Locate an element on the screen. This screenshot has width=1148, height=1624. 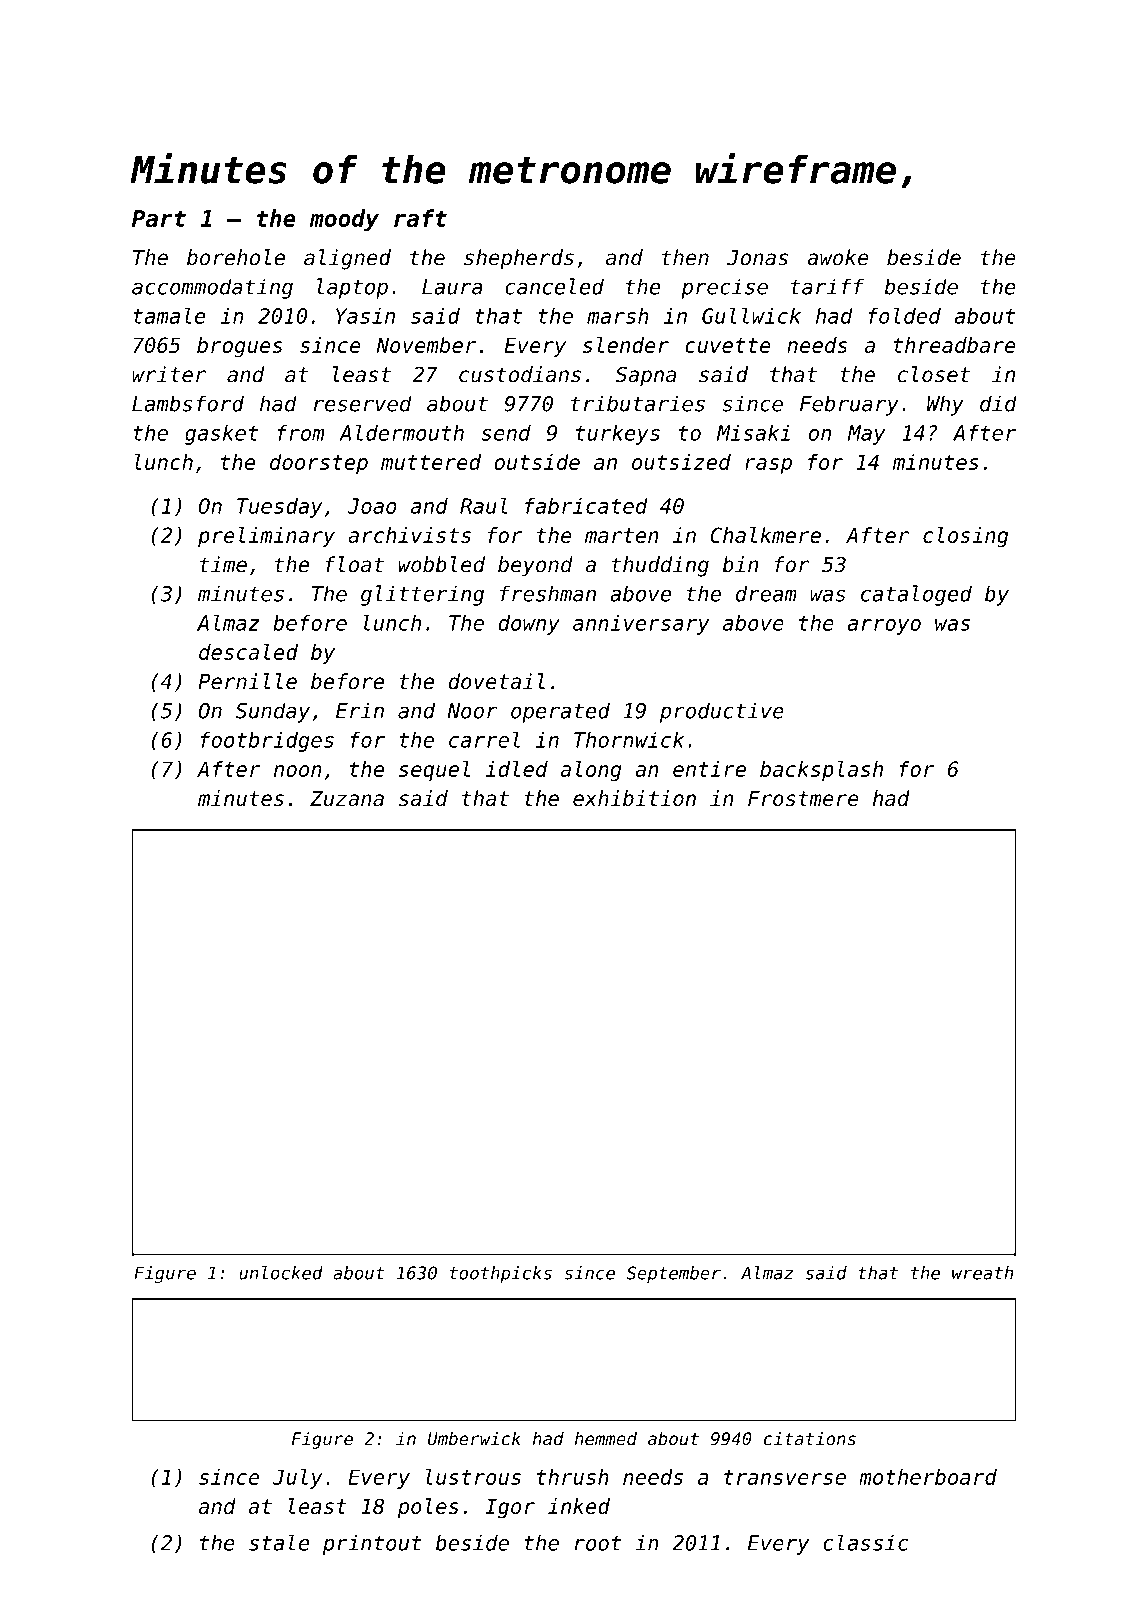
wreath is located at coordinates (982, 1273).
